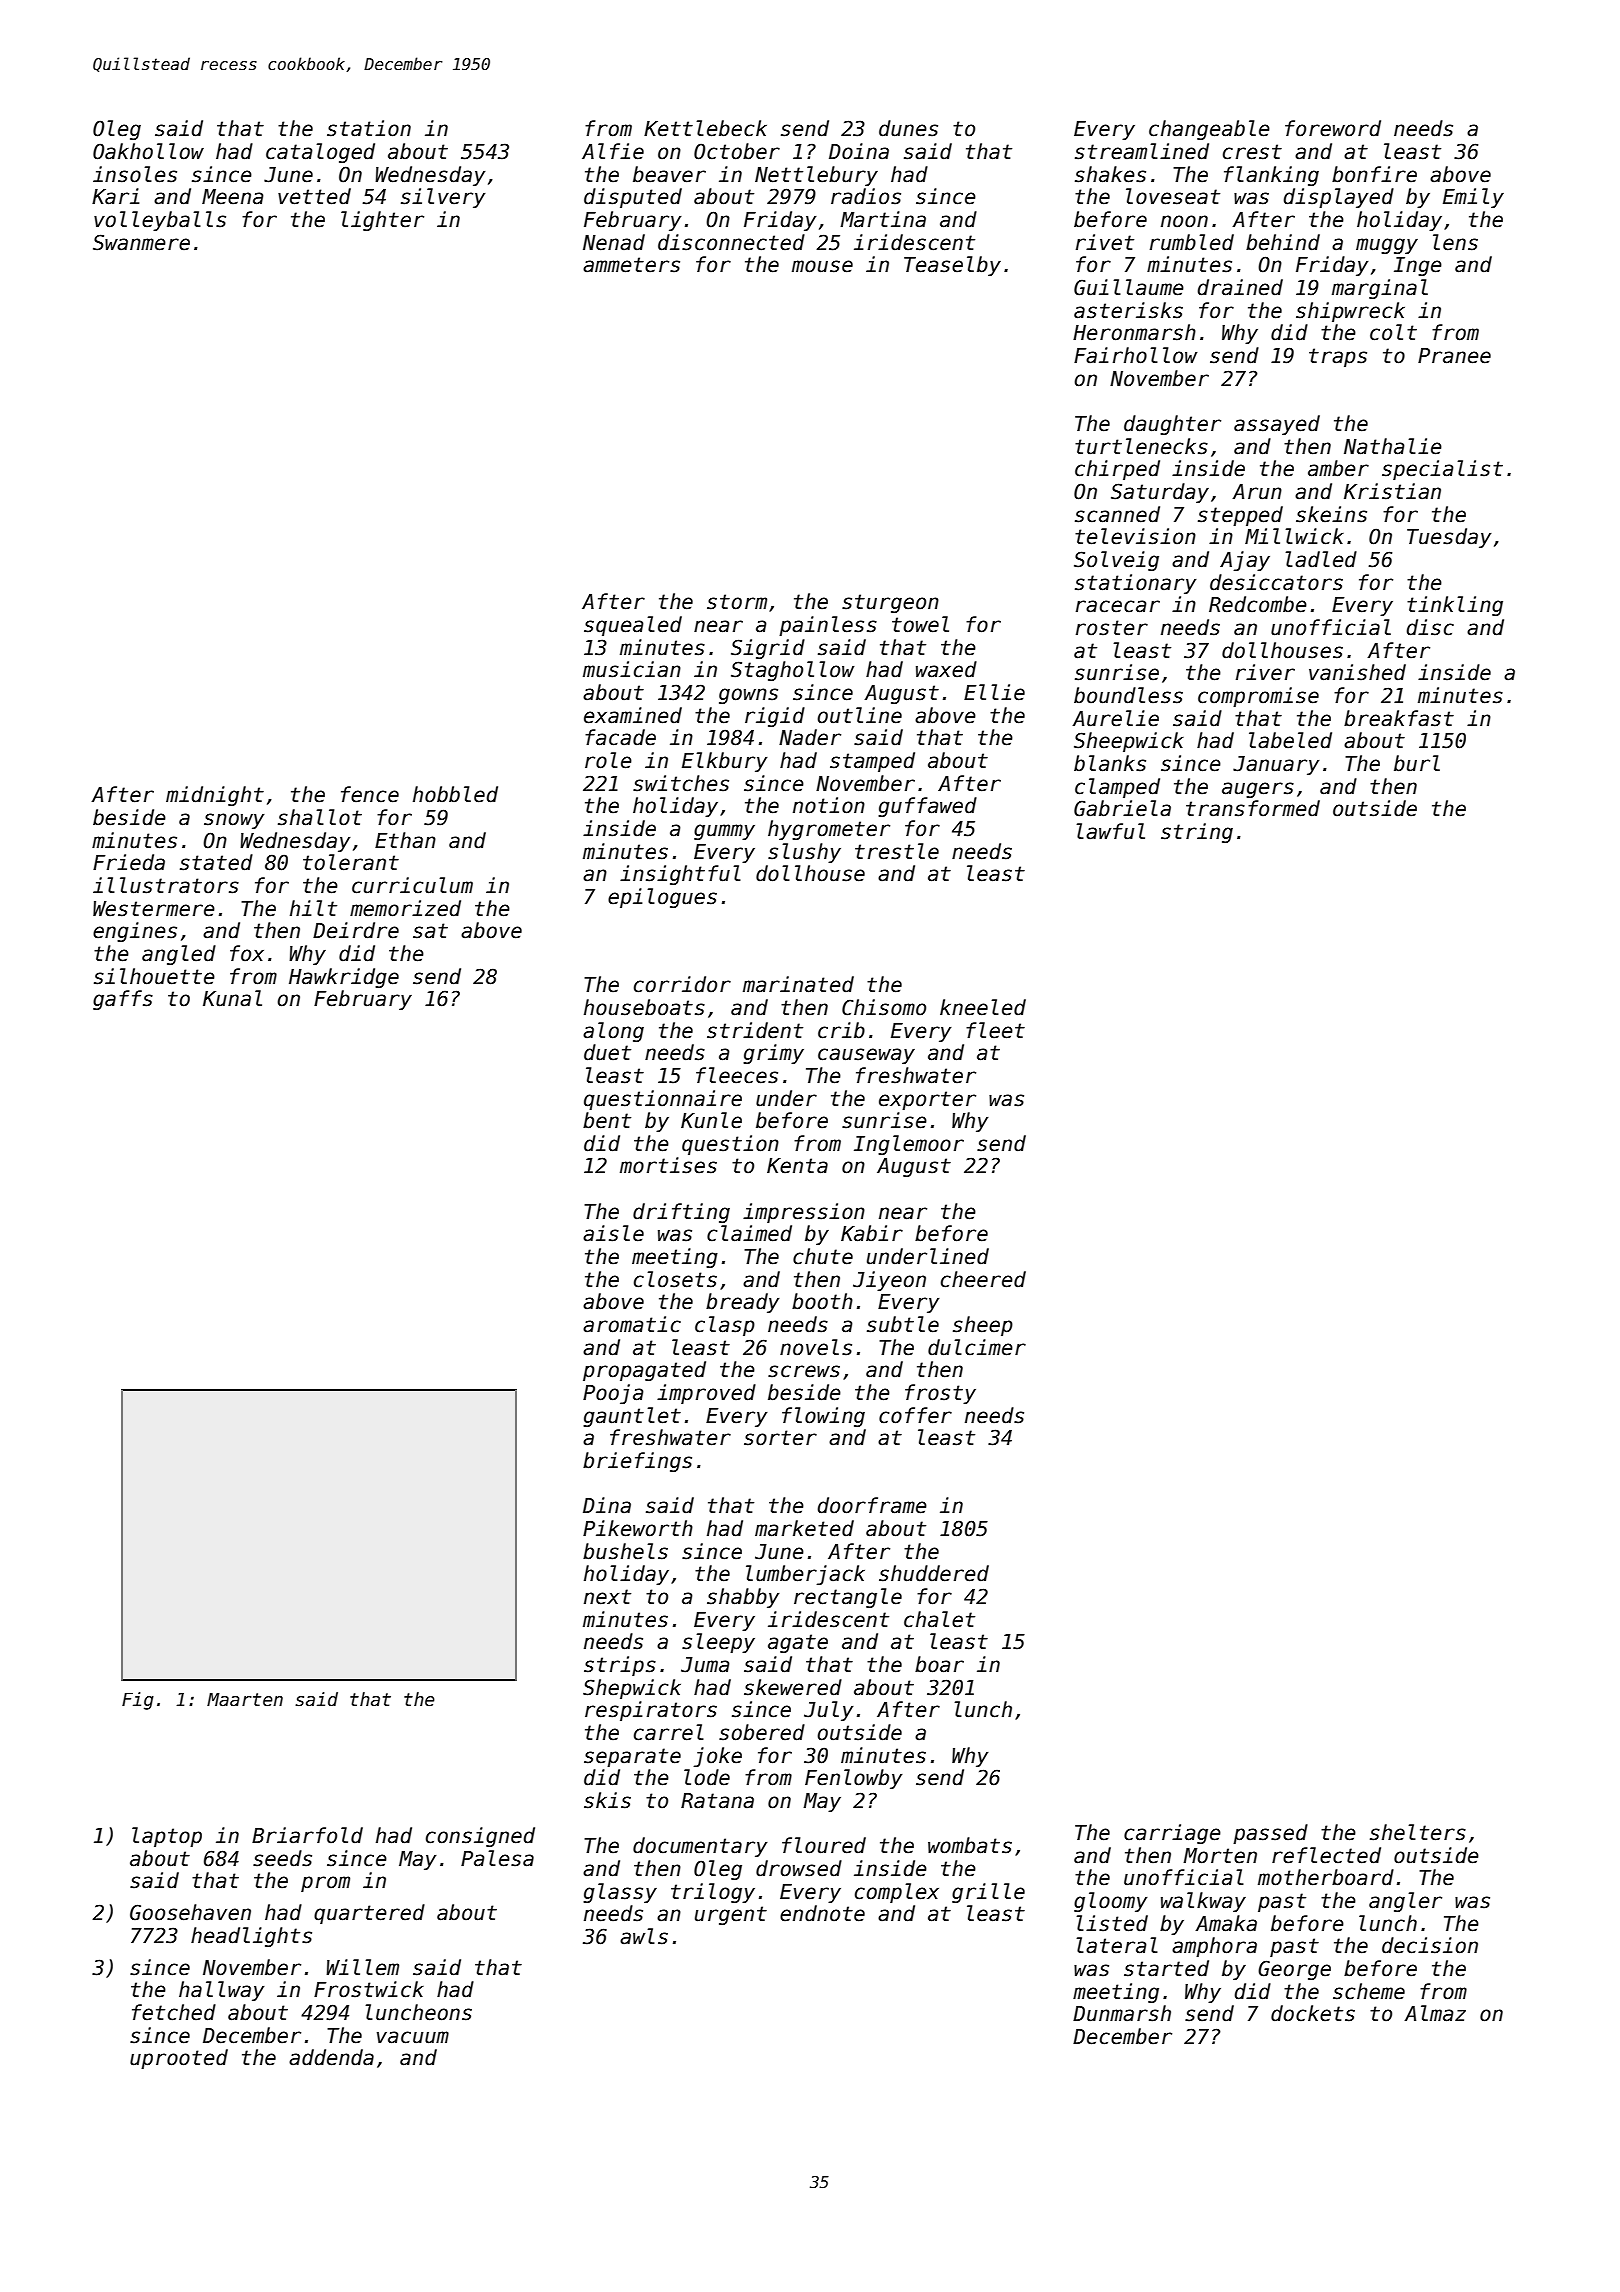 The image size is (1620, 2292). I want to click on towel, so click(920, 624).
